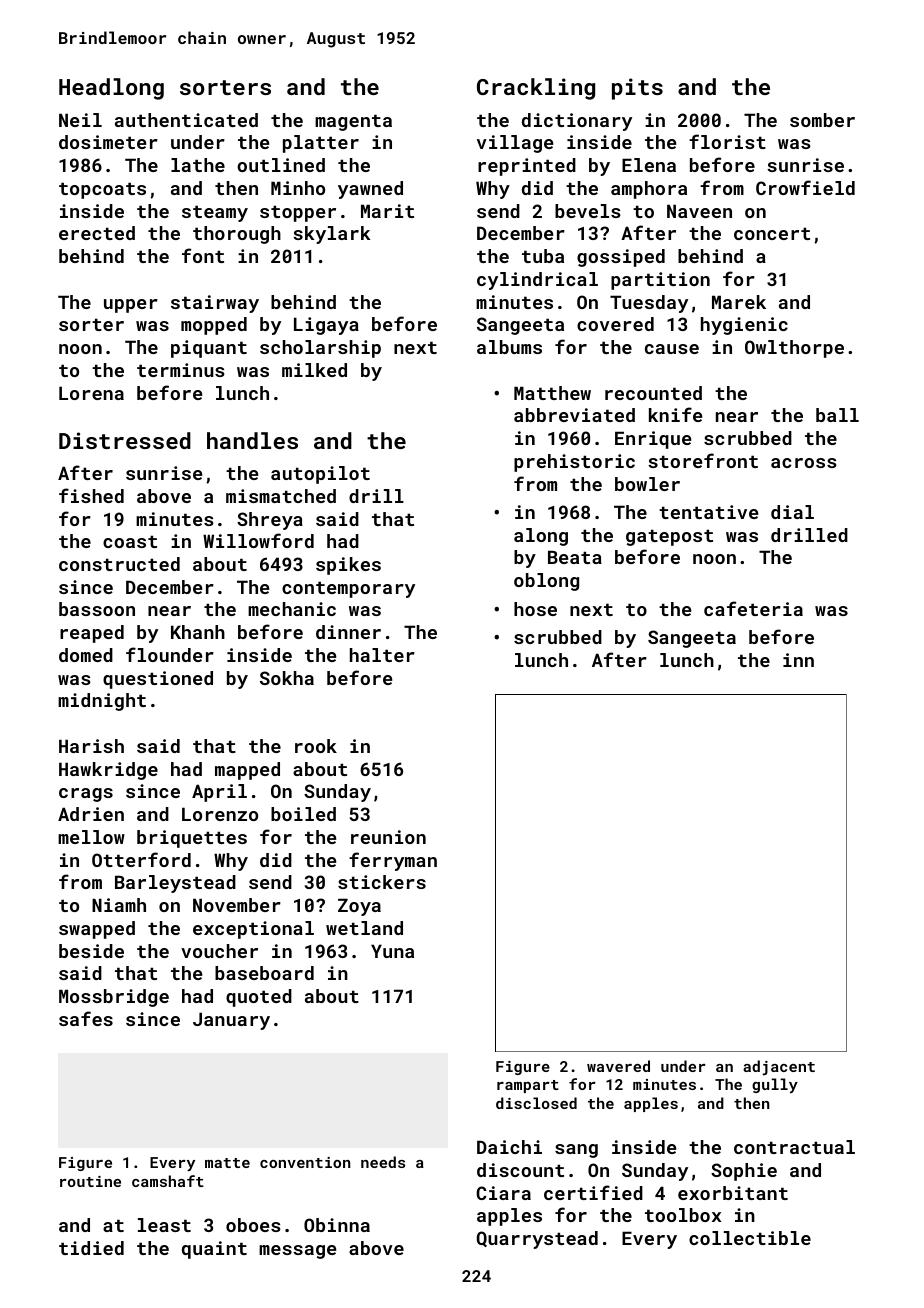 The height and width of the screenshot is (1308, 924). I want to click on cause, so click(672, 349).
